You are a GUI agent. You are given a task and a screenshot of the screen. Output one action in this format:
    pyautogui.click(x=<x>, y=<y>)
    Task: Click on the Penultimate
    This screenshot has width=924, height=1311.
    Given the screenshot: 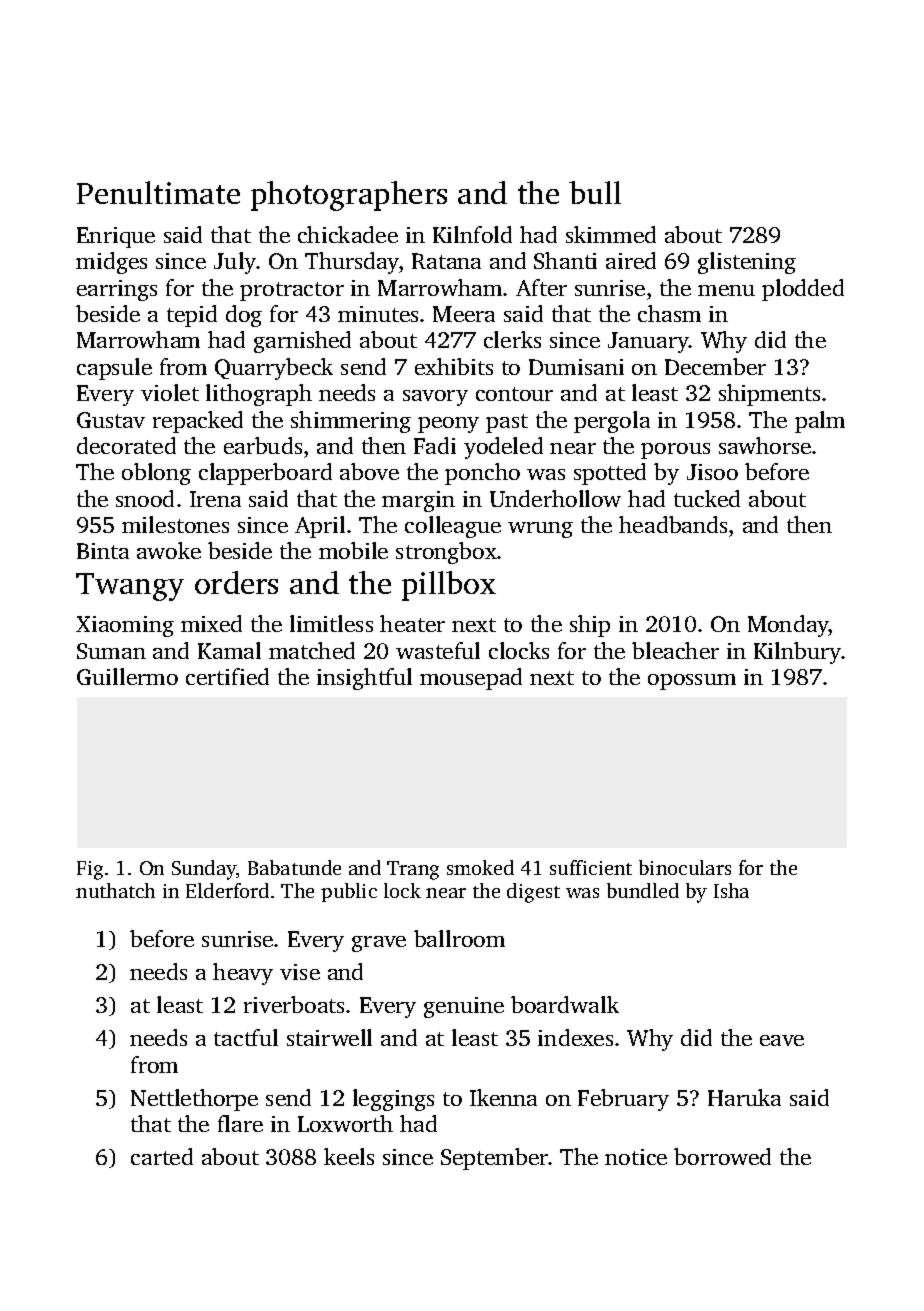 What is the action you would take?
    pyautogui.click(x=158, y=192)
